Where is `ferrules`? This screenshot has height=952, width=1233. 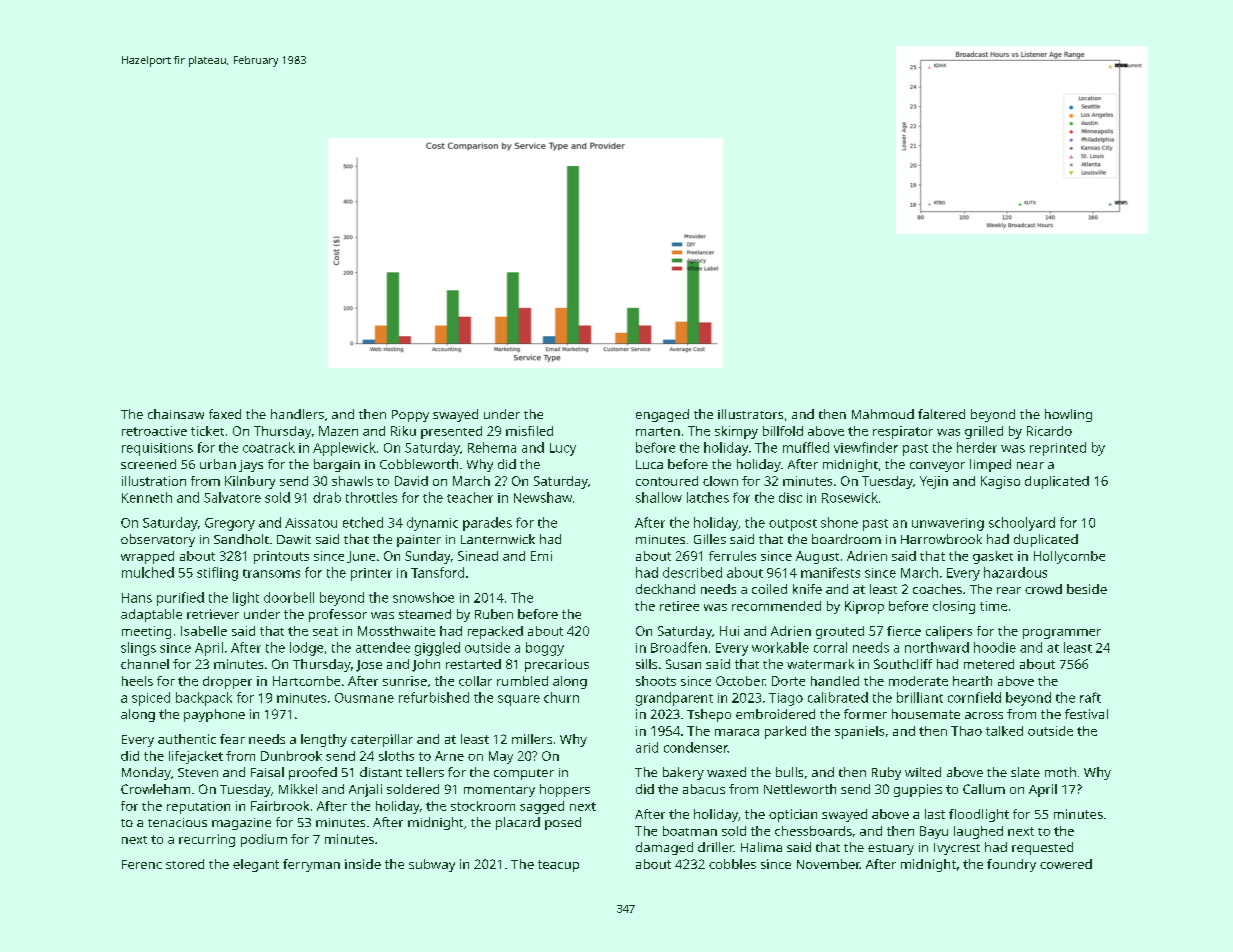
ferrules is located at coordinates (732, 556).
